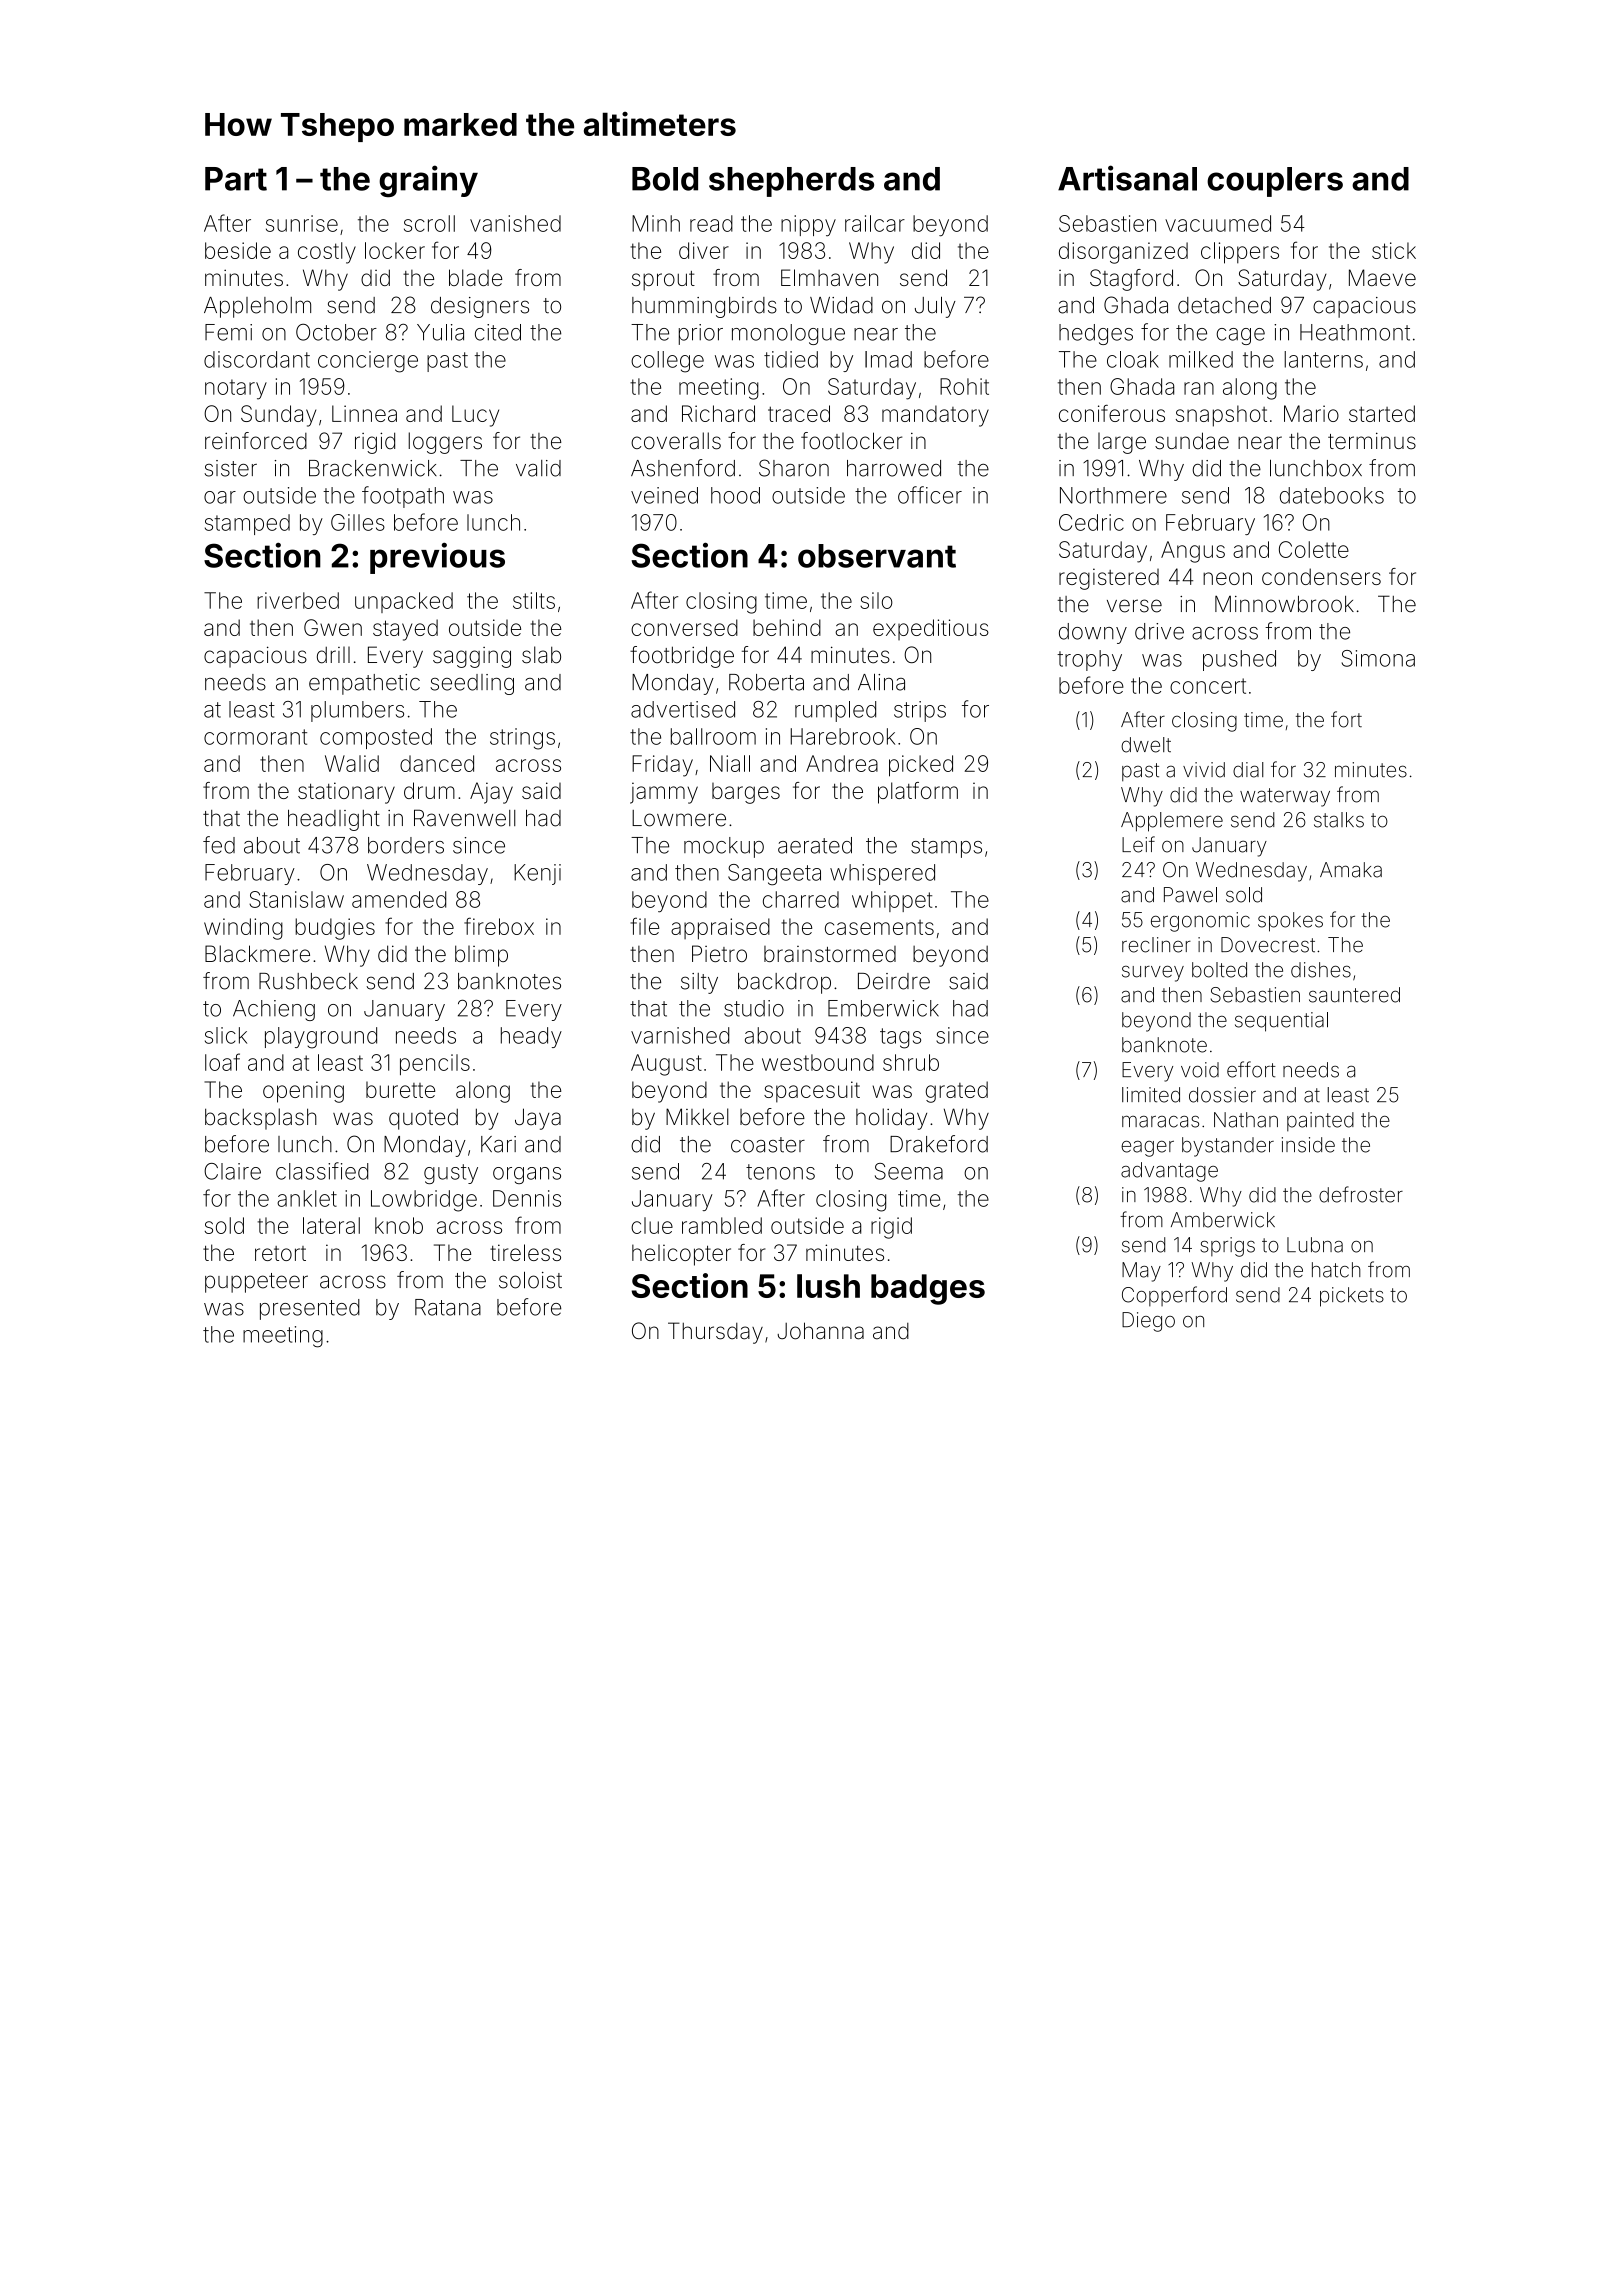  I want to click on Walid, so click(352, 763).
